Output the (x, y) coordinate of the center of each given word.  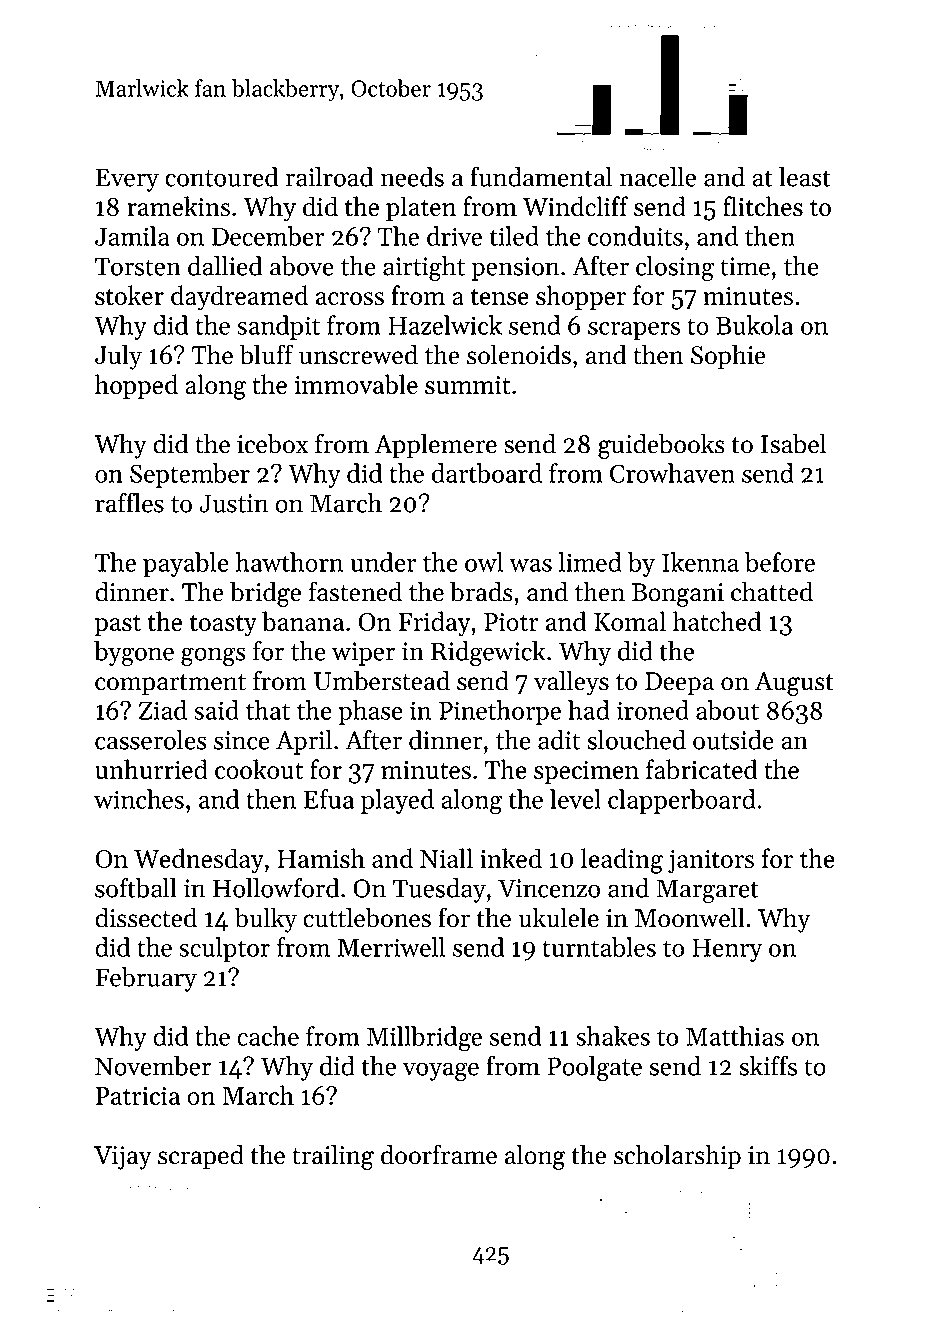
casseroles (151, 740)
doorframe (439, 1154)
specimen (586, 772)
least (805, 177)
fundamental (541, 177)
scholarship (677, 1157)
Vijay (123, 1158)
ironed (653, 710)
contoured (221, 177)
